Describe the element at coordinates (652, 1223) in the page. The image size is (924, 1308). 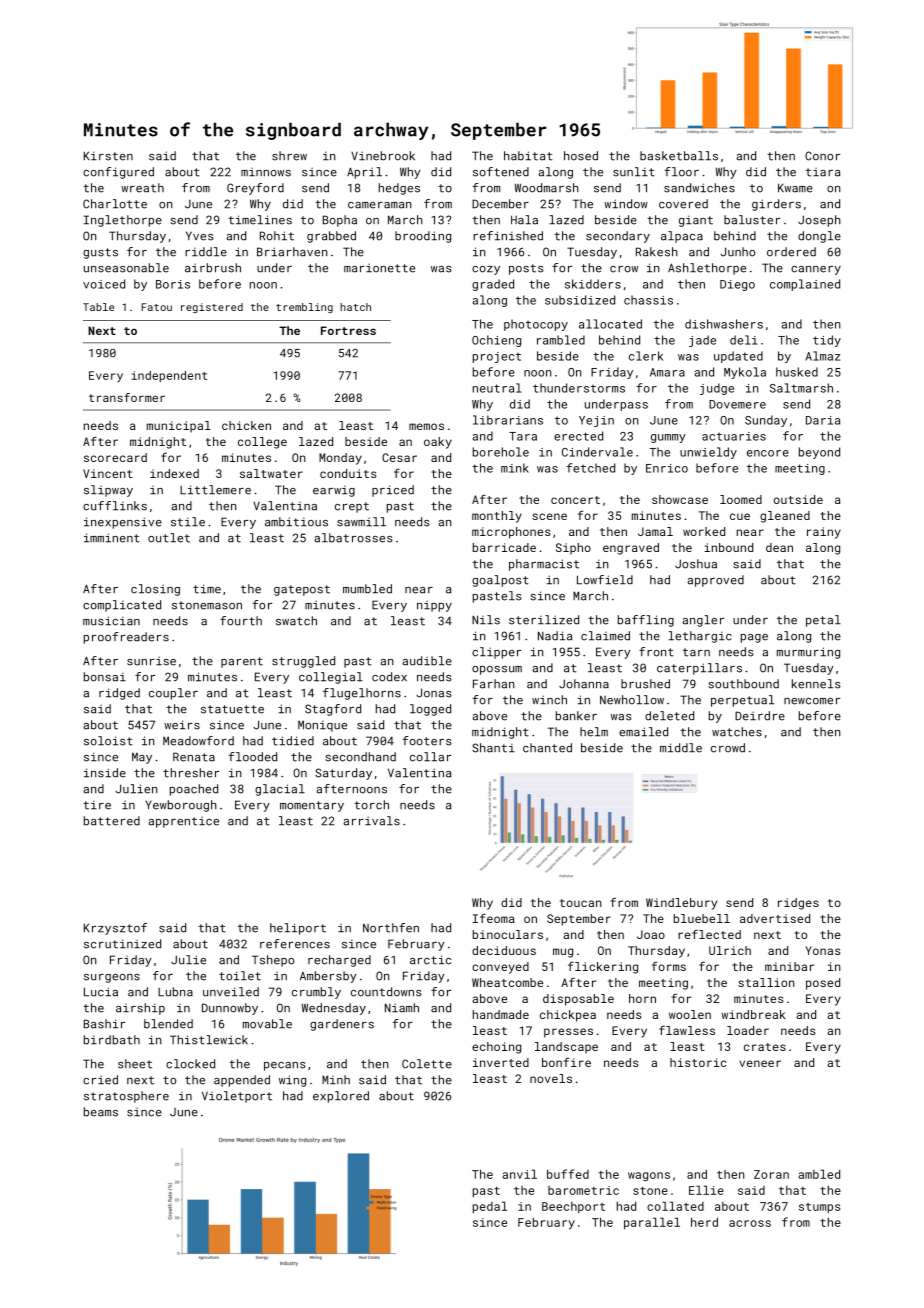
I see `parallel` at that location.
